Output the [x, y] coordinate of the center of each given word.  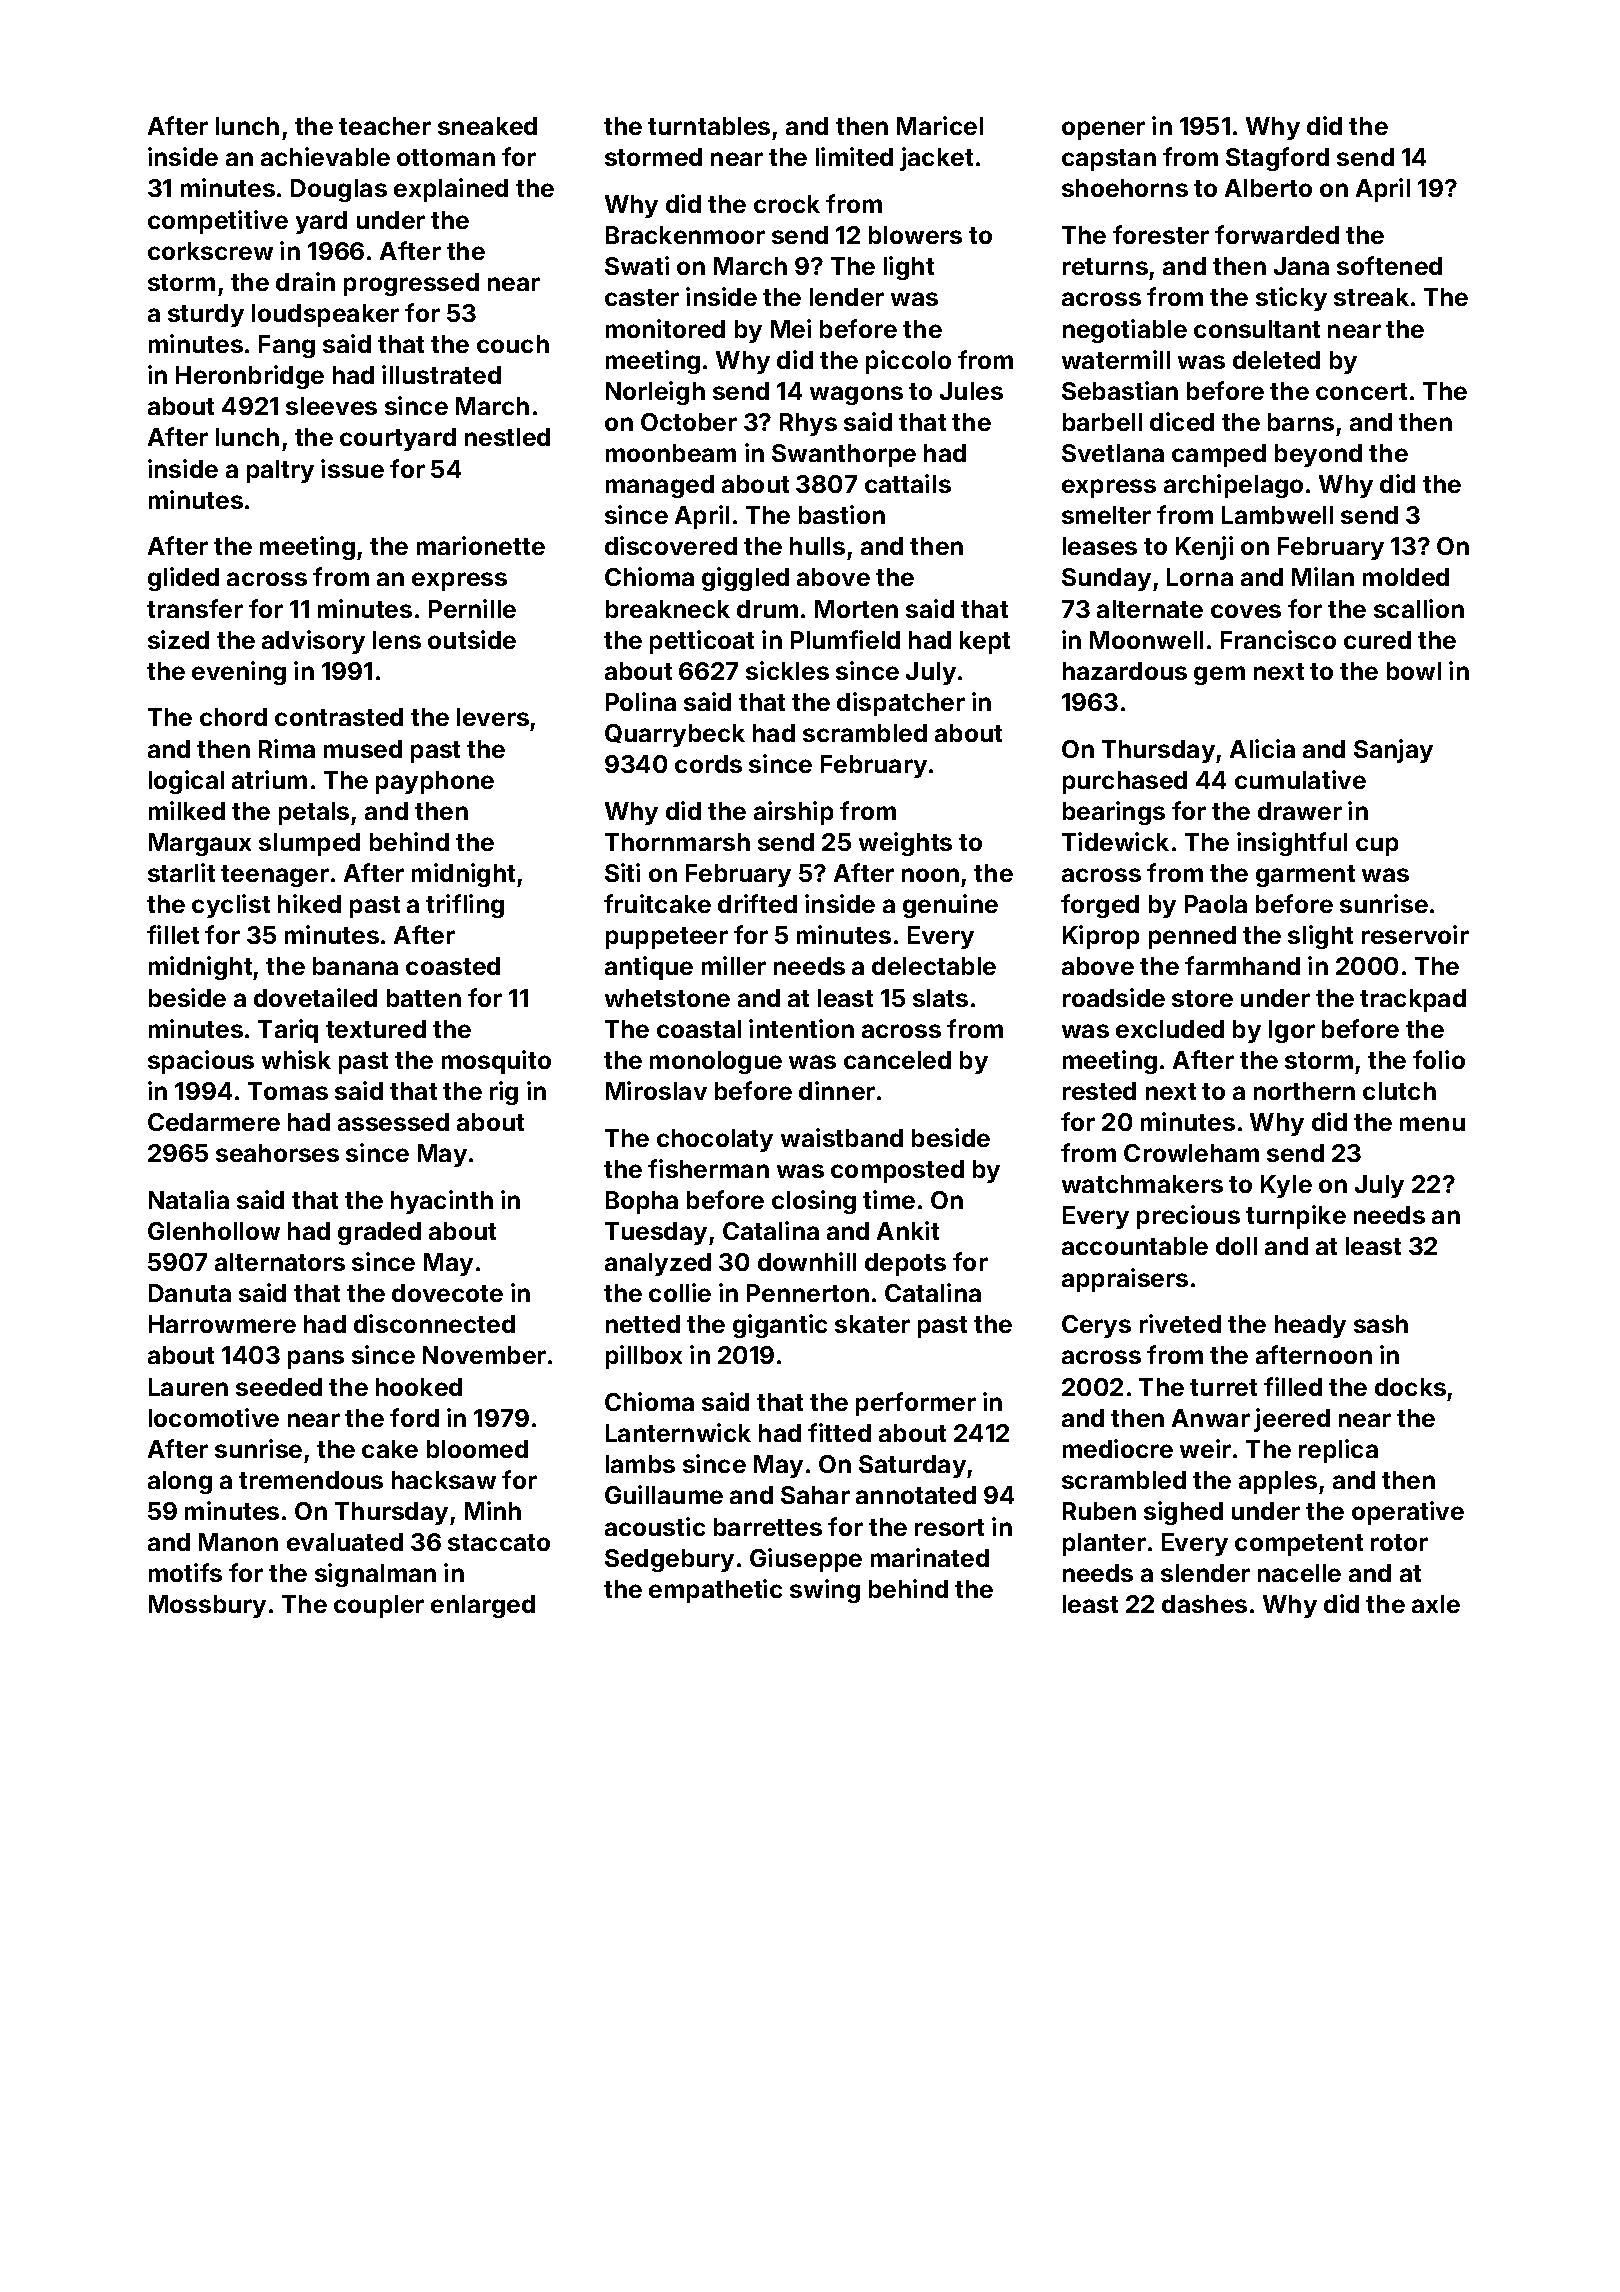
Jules [971, 391]
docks [1410, 1387]
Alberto [1268, 188]
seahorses [277, 1153]
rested [1099, 1091]
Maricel [940, 125]
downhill [807, 1261]
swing [825, 1591]
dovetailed [315, 997]
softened [1389, 265]
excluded [1170, 1029]
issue [352, 468]
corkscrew [210, 251]
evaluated [345, 1542]
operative [1408, 1513]
